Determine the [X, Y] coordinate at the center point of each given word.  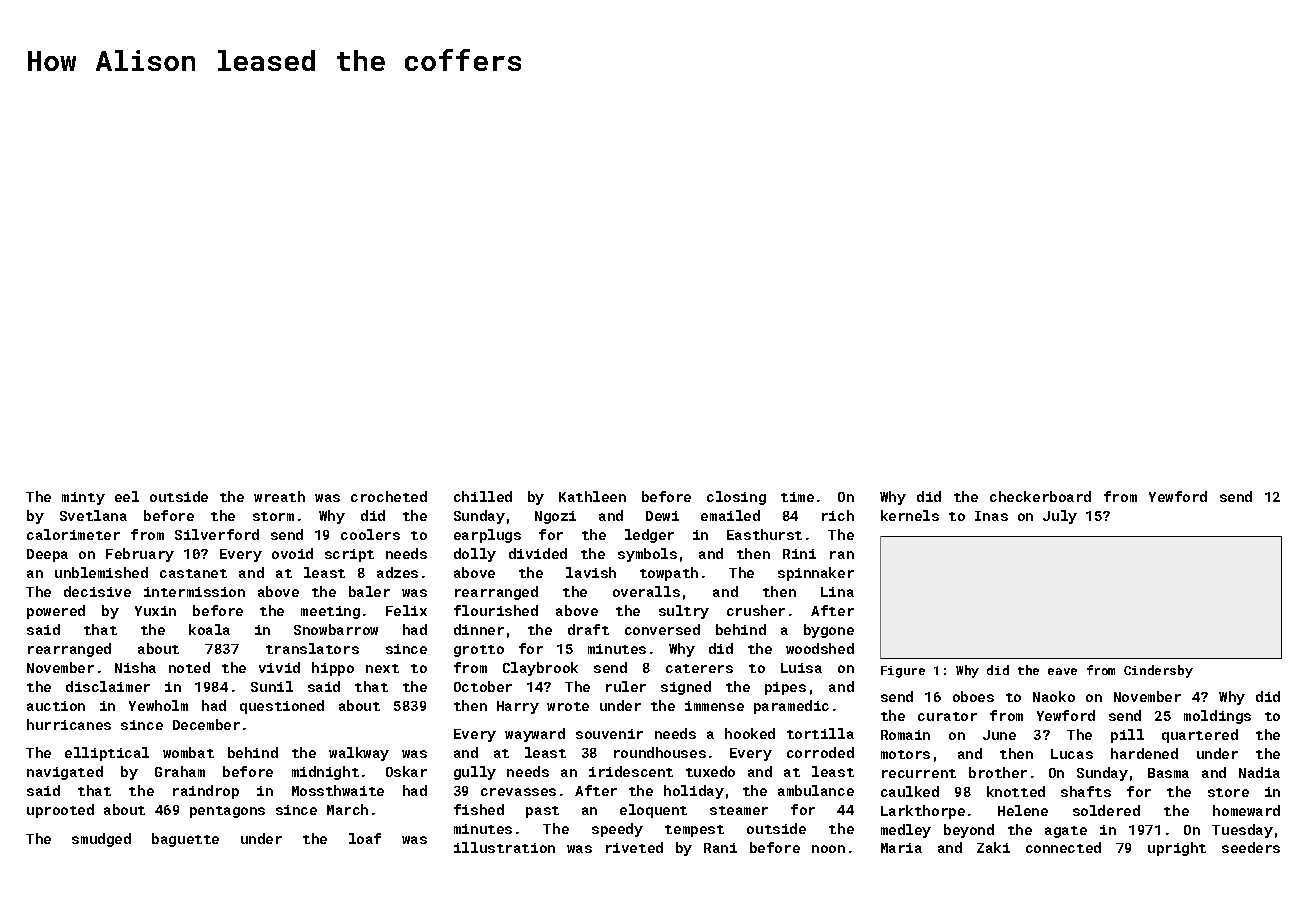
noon [828, 849]
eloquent [653, 811]
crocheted [389, 496]
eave [1062, 671]
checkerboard [1040, 496]
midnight [325, 773]
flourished [496, 610]
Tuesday [1242, 831]
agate [1066, 832]
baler [369, 591]
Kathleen [592, 496]
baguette [185, 840]
